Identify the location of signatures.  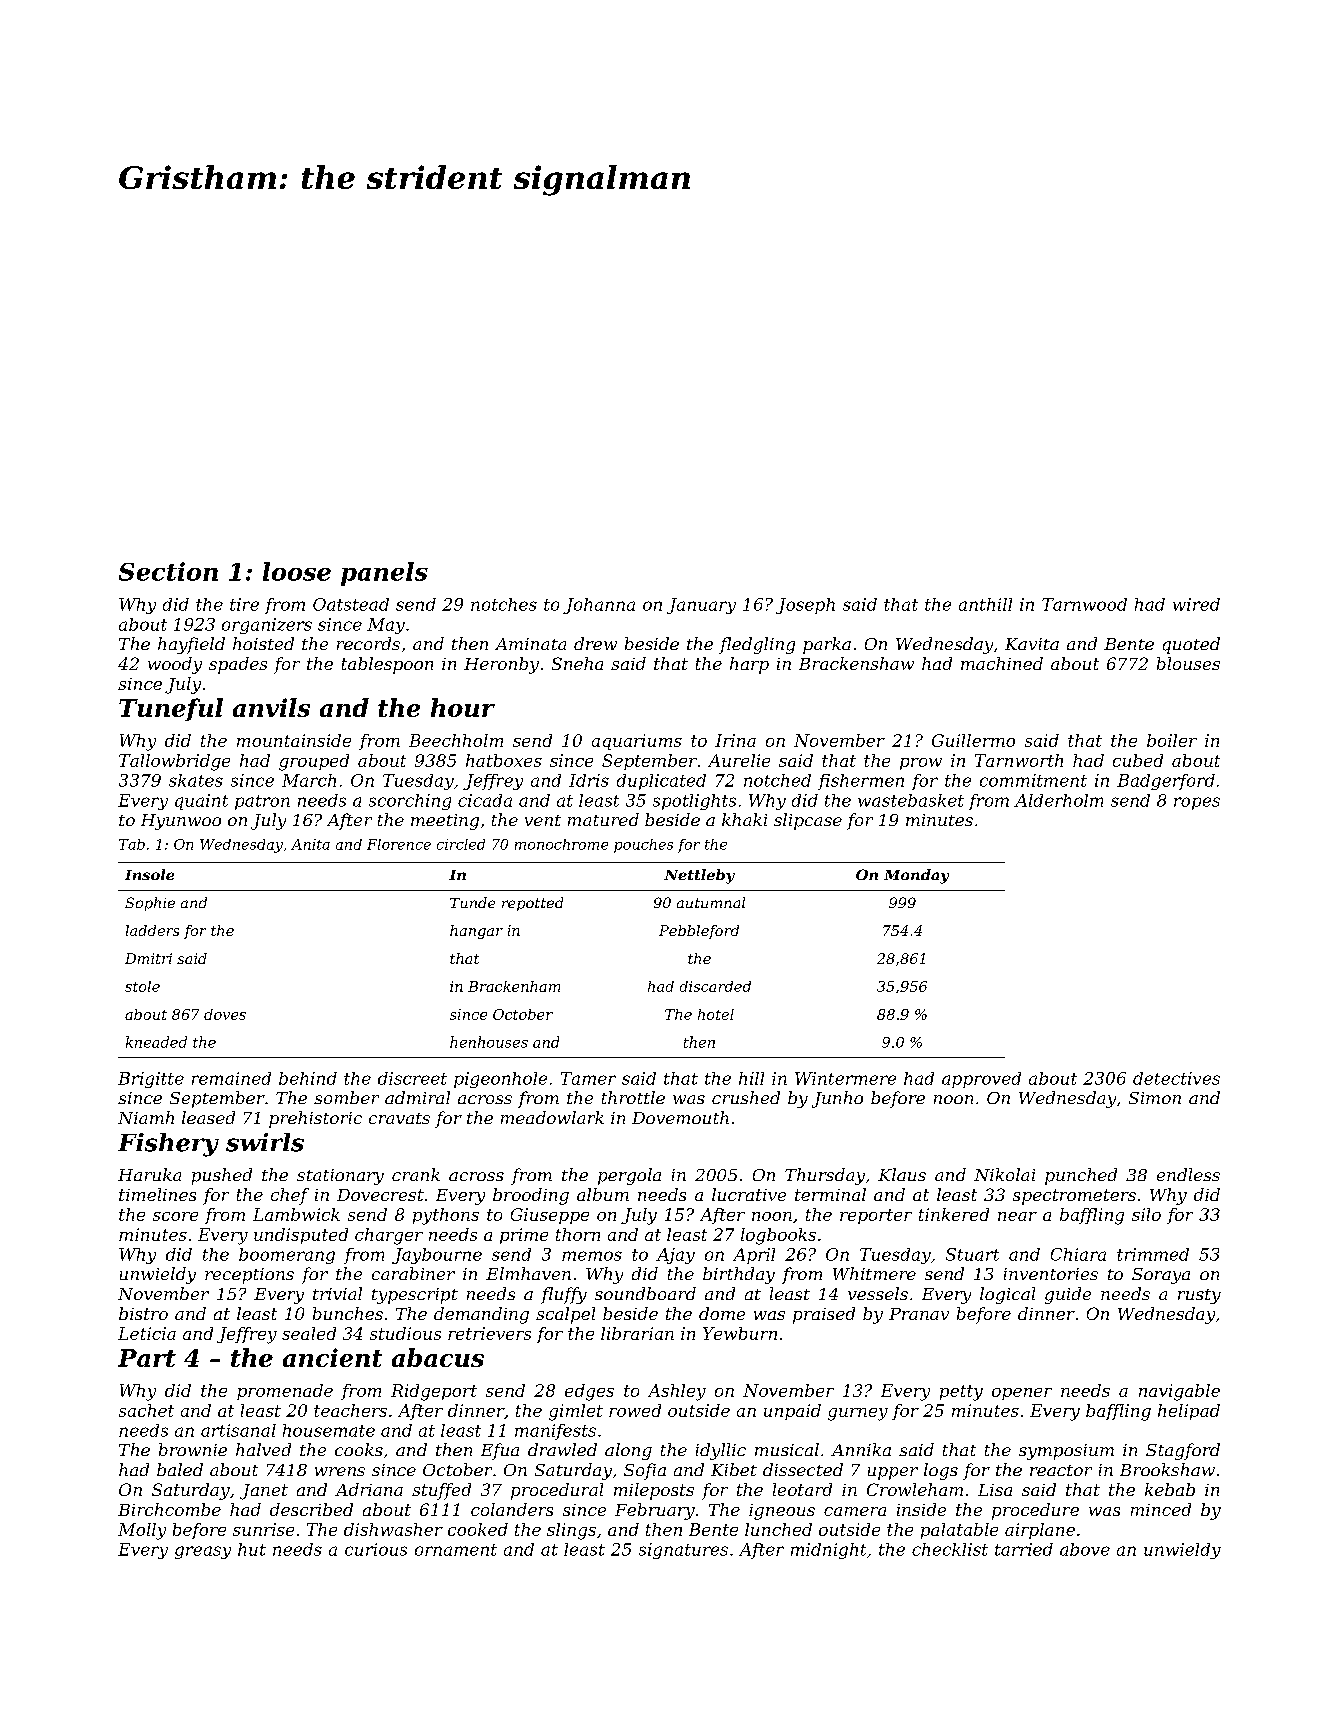
(683, 1551).
